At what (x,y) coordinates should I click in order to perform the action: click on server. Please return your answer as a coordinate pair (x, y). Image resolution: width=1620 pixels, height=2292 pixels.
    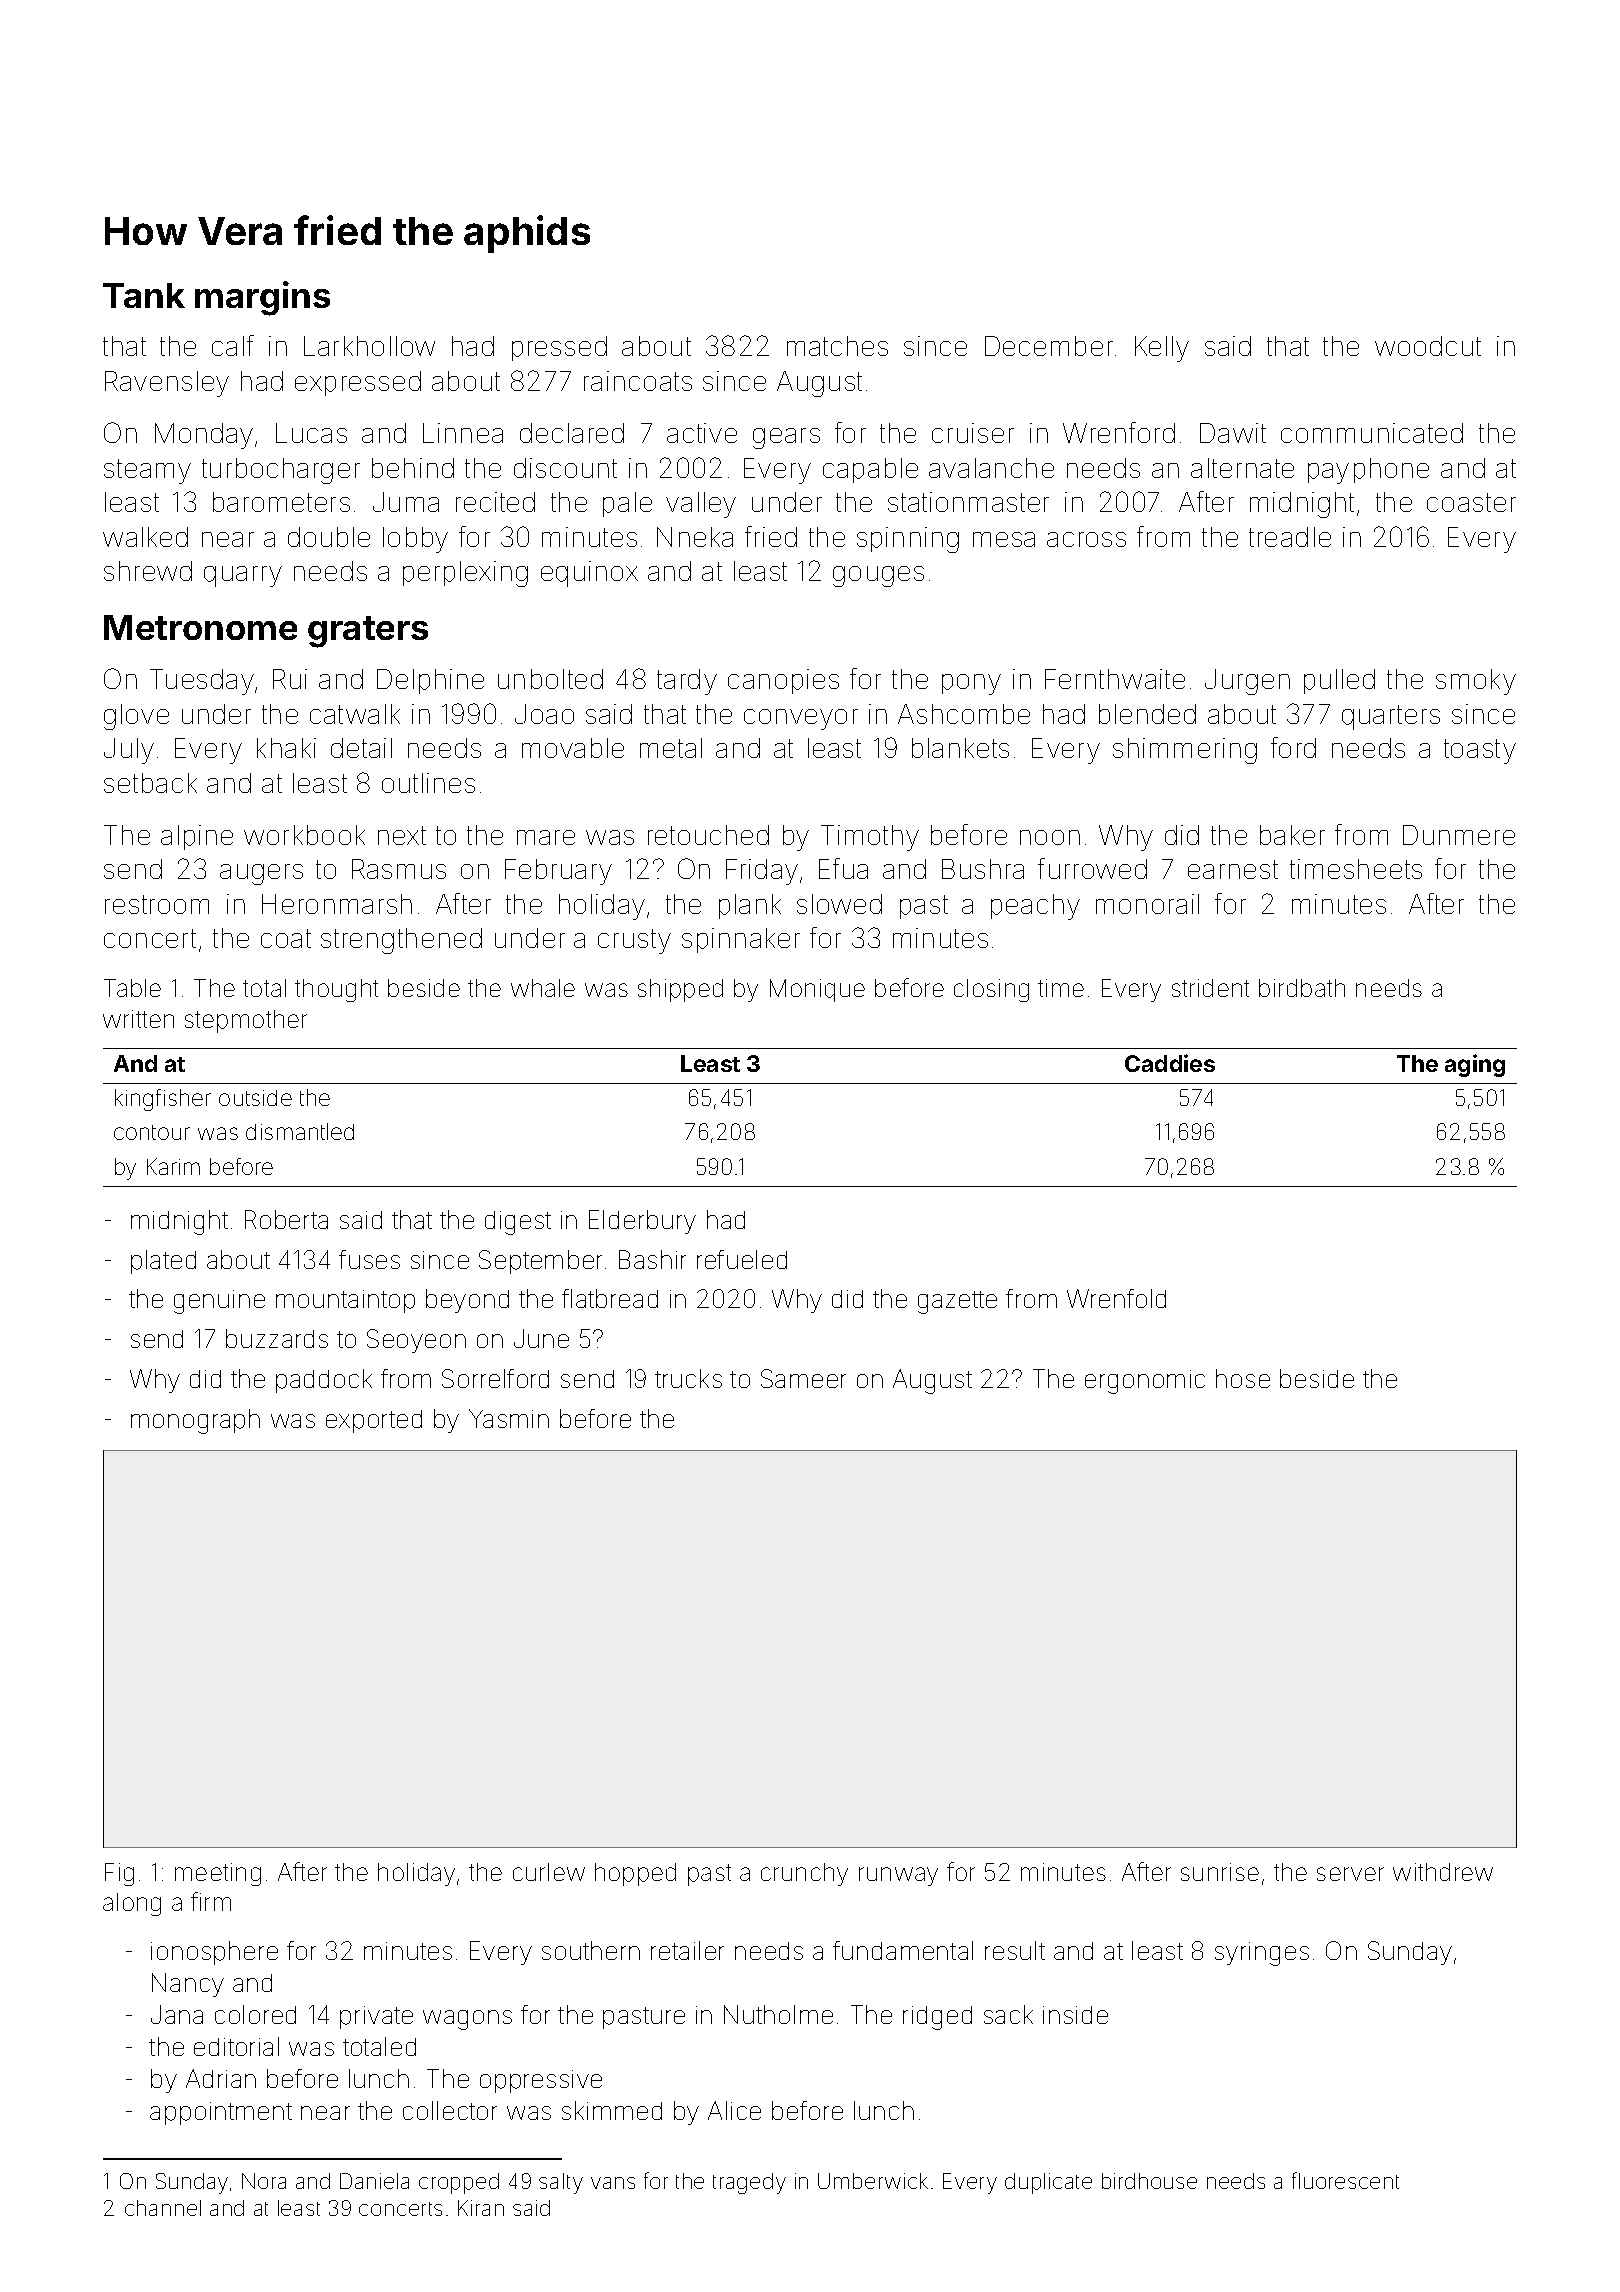
    Looking at the image, I should click on (1350, 1874).
